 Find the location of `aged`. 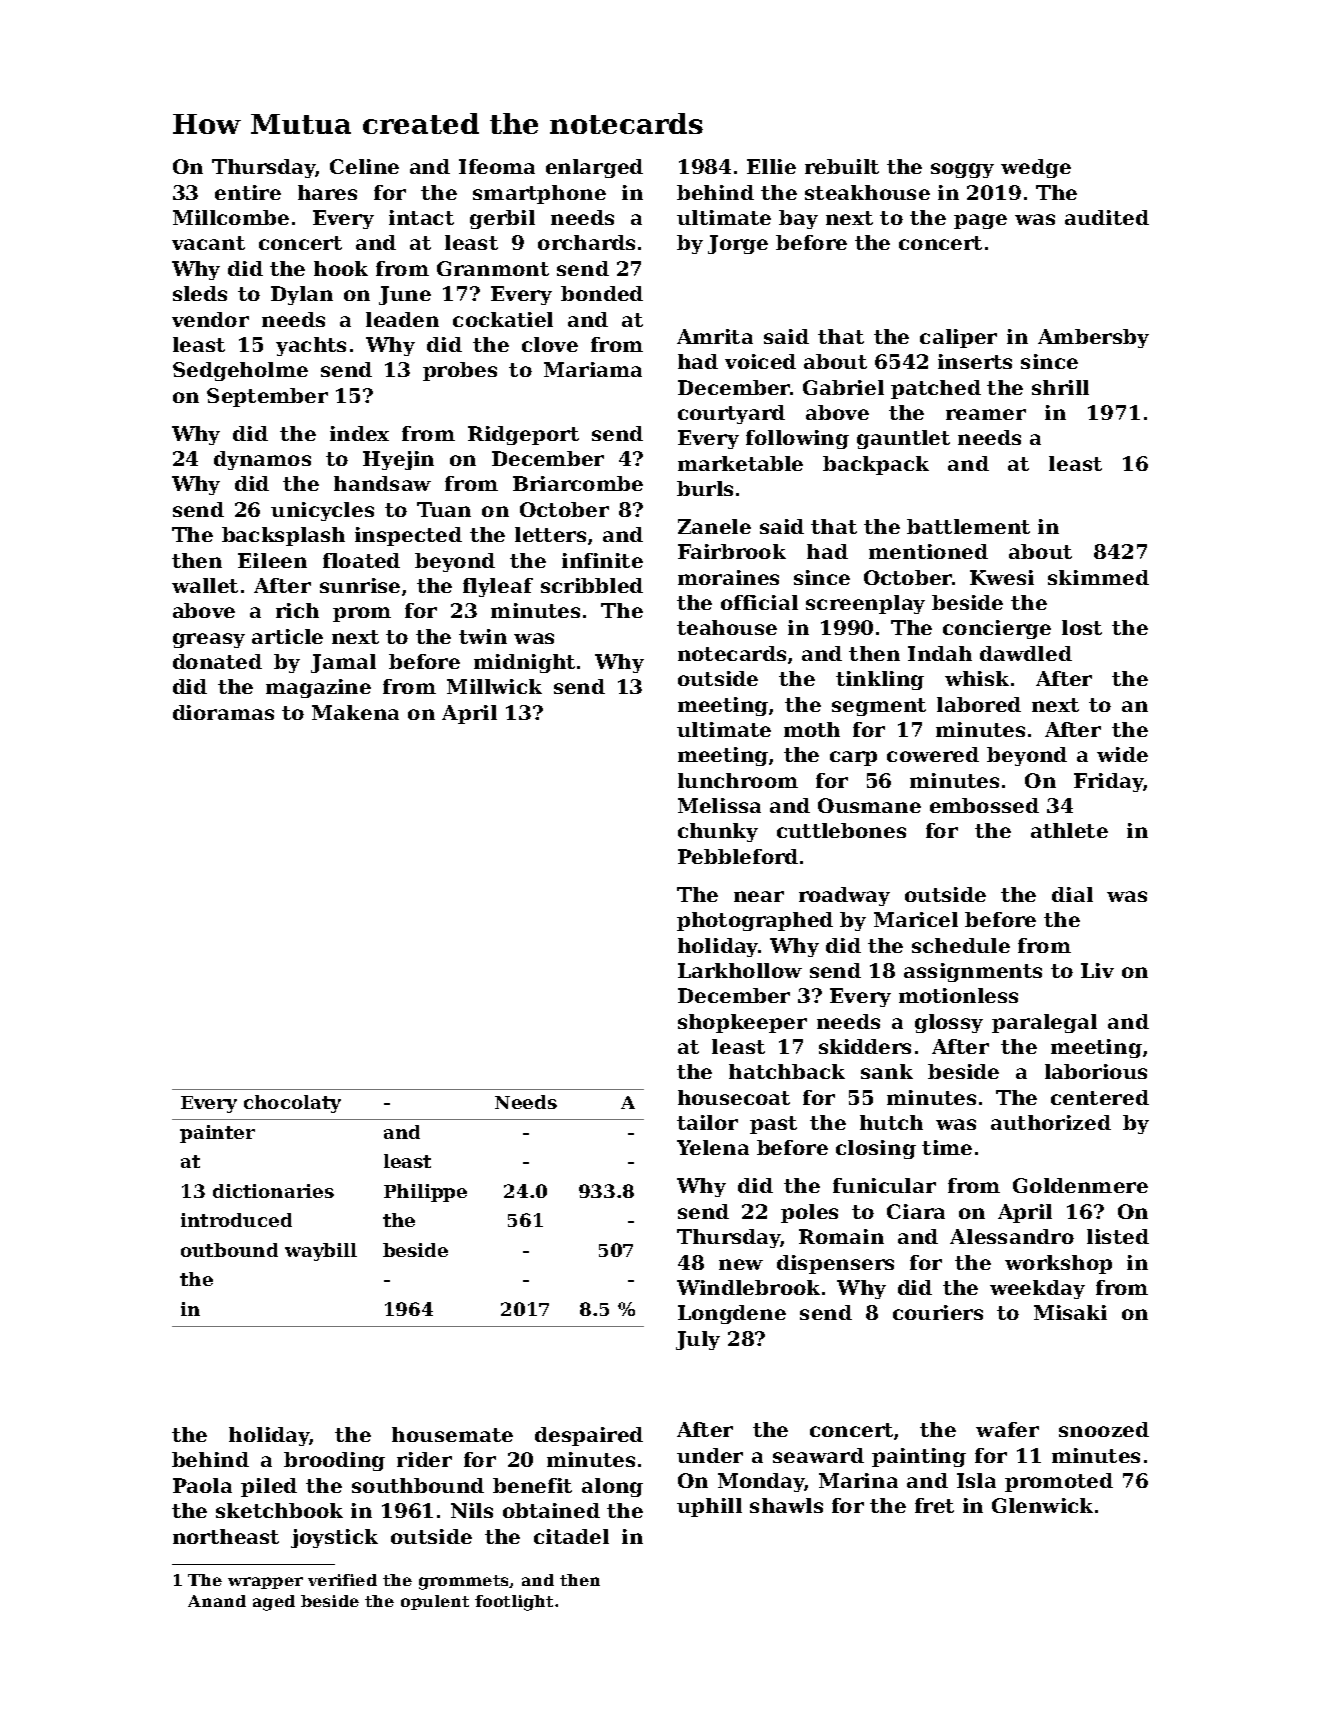

aged is located at coordinates (274, 1603).
